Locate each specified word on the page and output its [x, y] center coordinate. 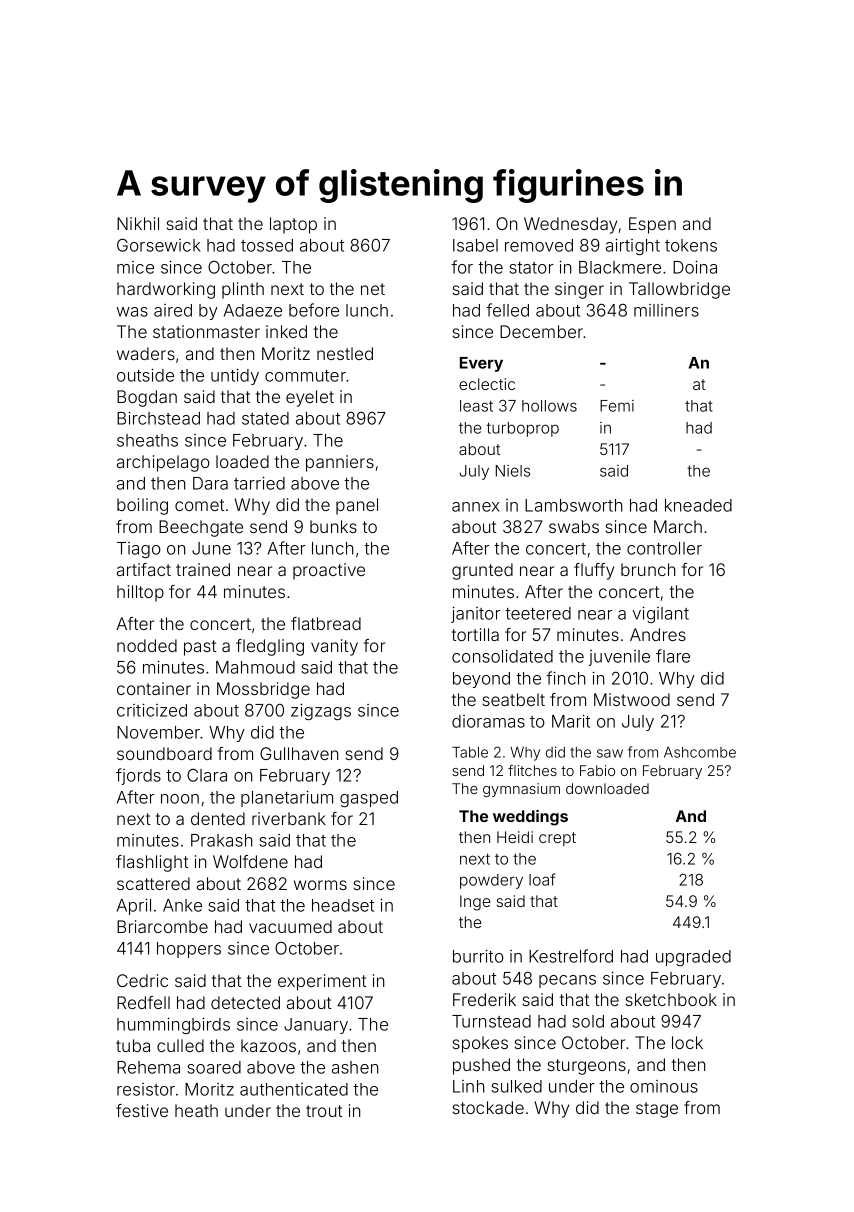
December [541, 331]
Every [481, 364]
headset [343, 905]
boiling [142, 506]
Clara [207, 775]
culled [180, 1045]
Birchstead [158, 418]
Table [470, 752]
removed [539, 245]
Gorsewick [159, 245]
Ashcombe [700, 752]
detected [245, 1002]
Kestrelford [571, 956]
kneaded [698, 505]
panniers [340, 463]
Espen [652, 225]
